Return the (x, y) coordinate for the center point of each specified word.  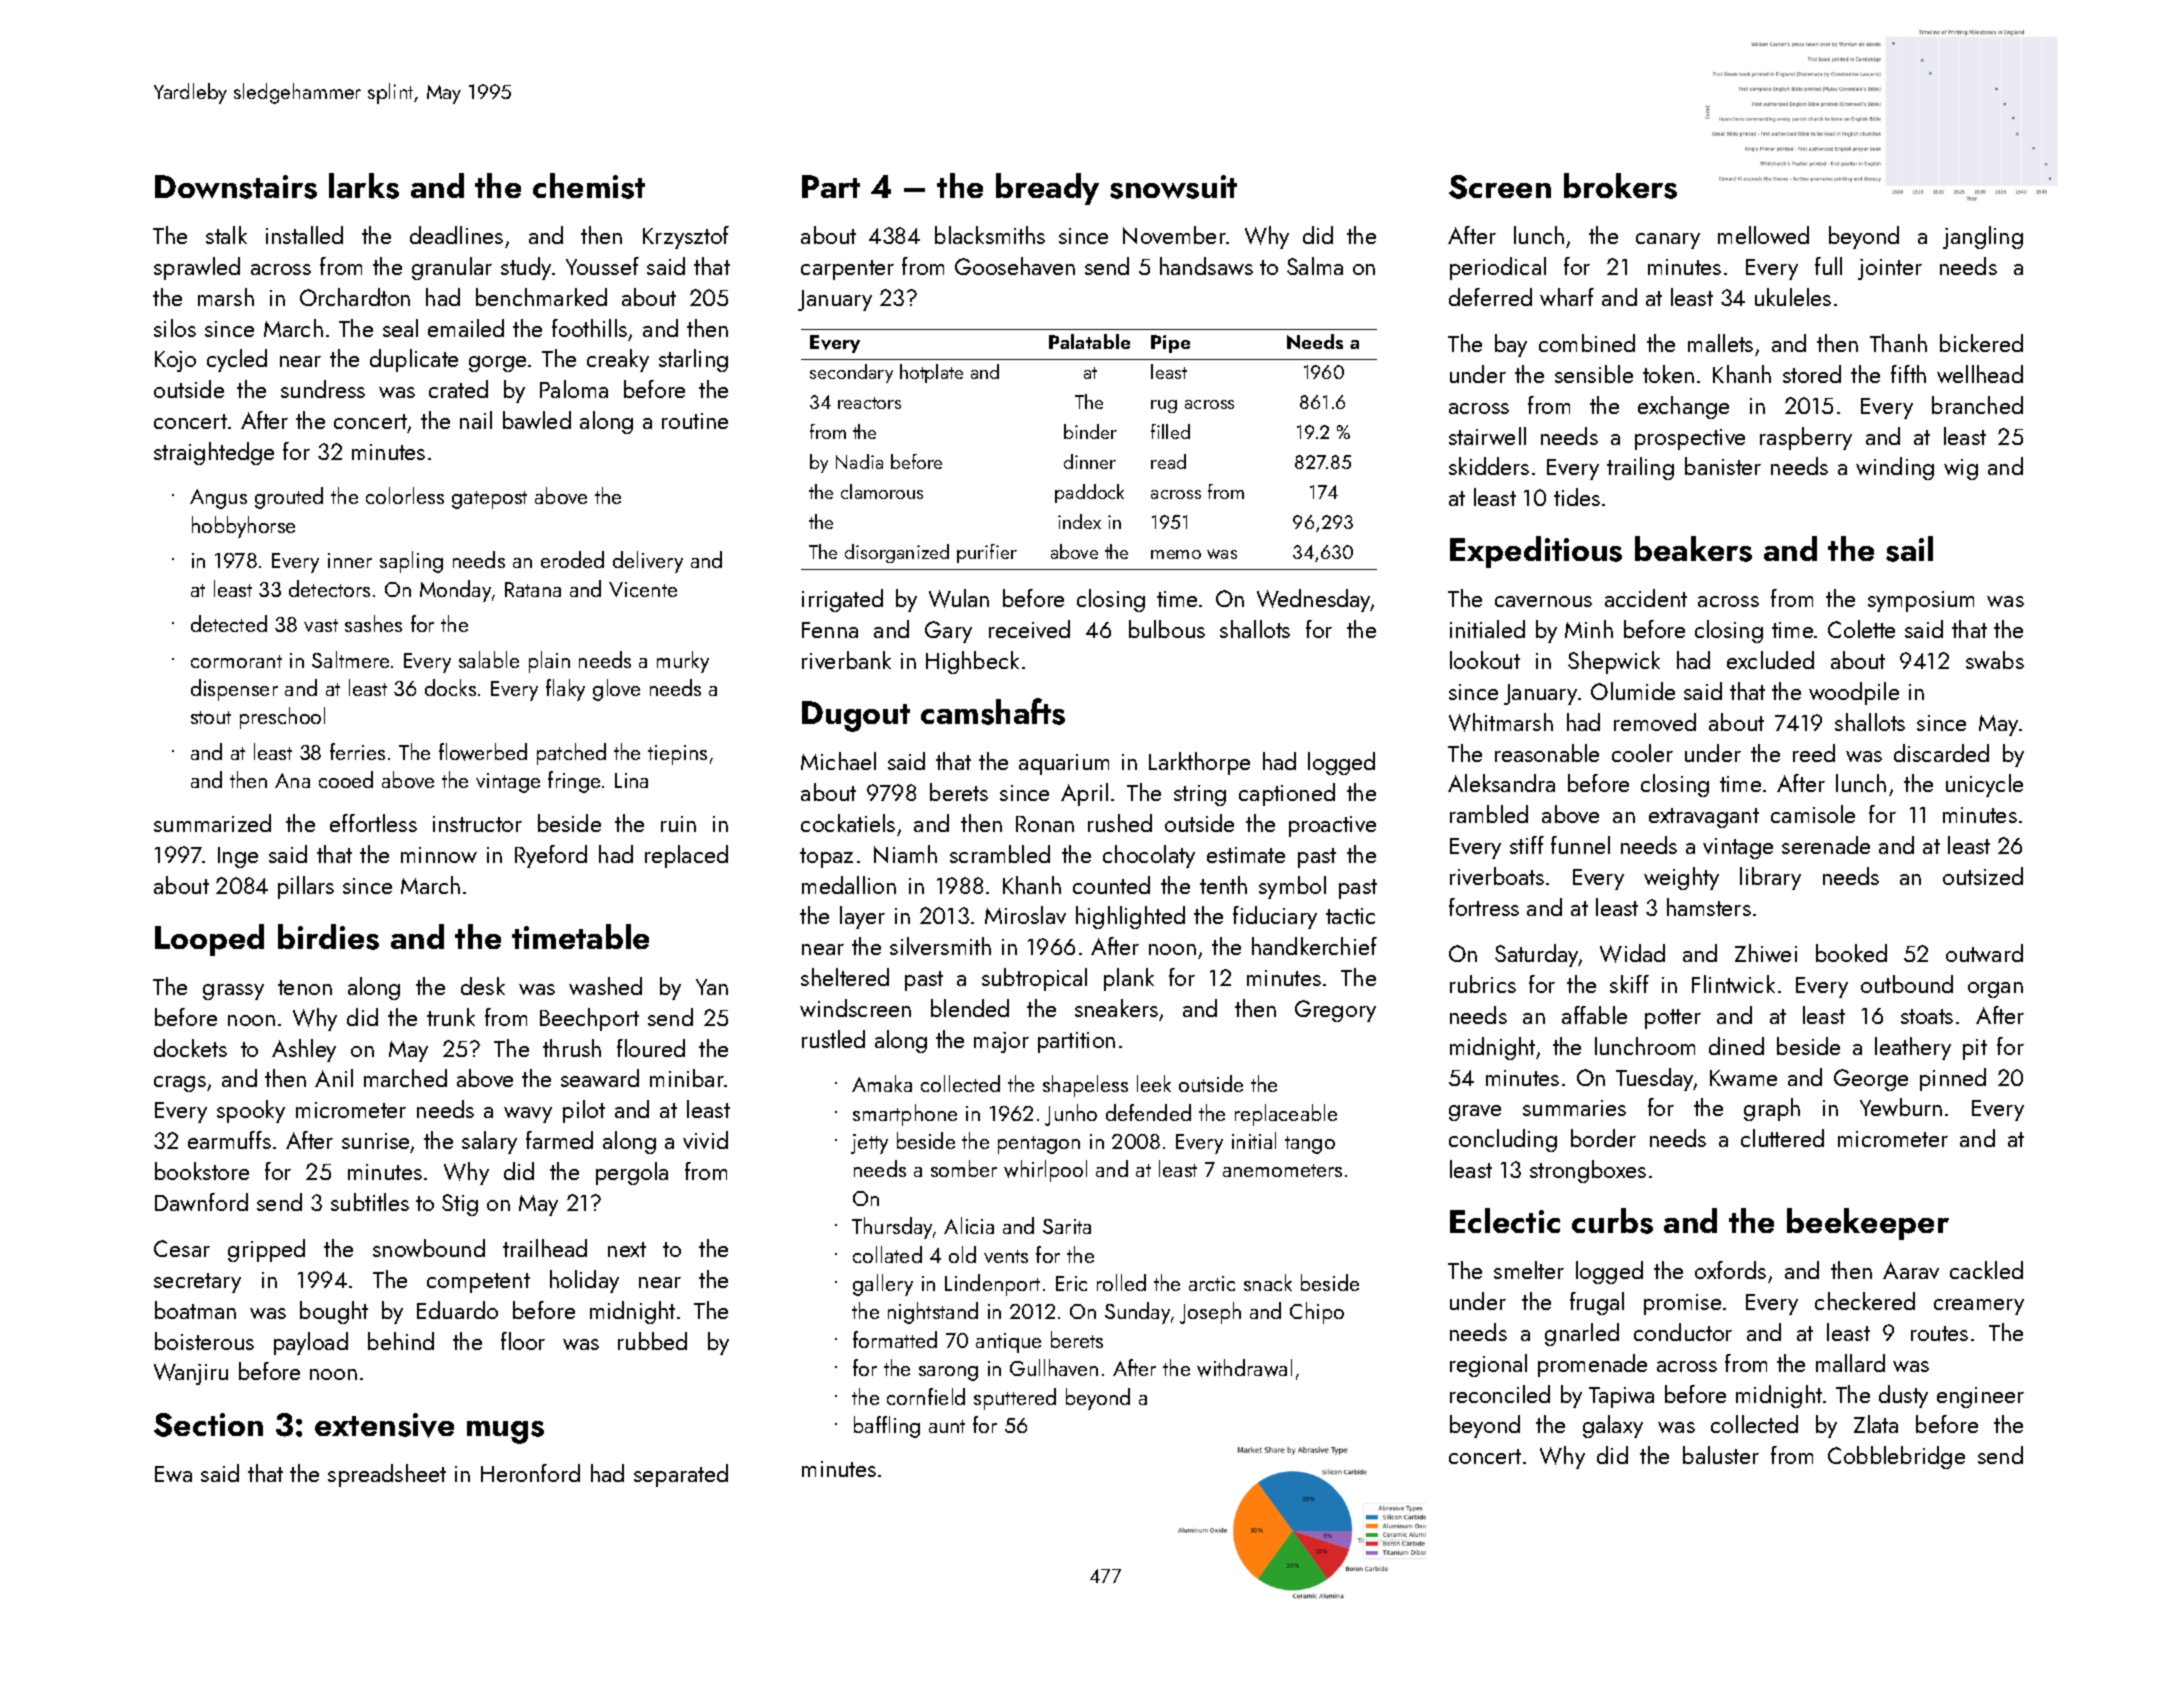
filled (1170, 431)
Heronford (530, 1473)
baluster (1721, 1455)
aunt (947, 1426)
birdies (328, 937)
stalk (226, 235)
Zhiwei (1766, 953)
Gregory (1335, 1011)
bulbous (1167, 629)
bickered (1981, 343)
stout (211, 717)
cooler (1642, 753)
